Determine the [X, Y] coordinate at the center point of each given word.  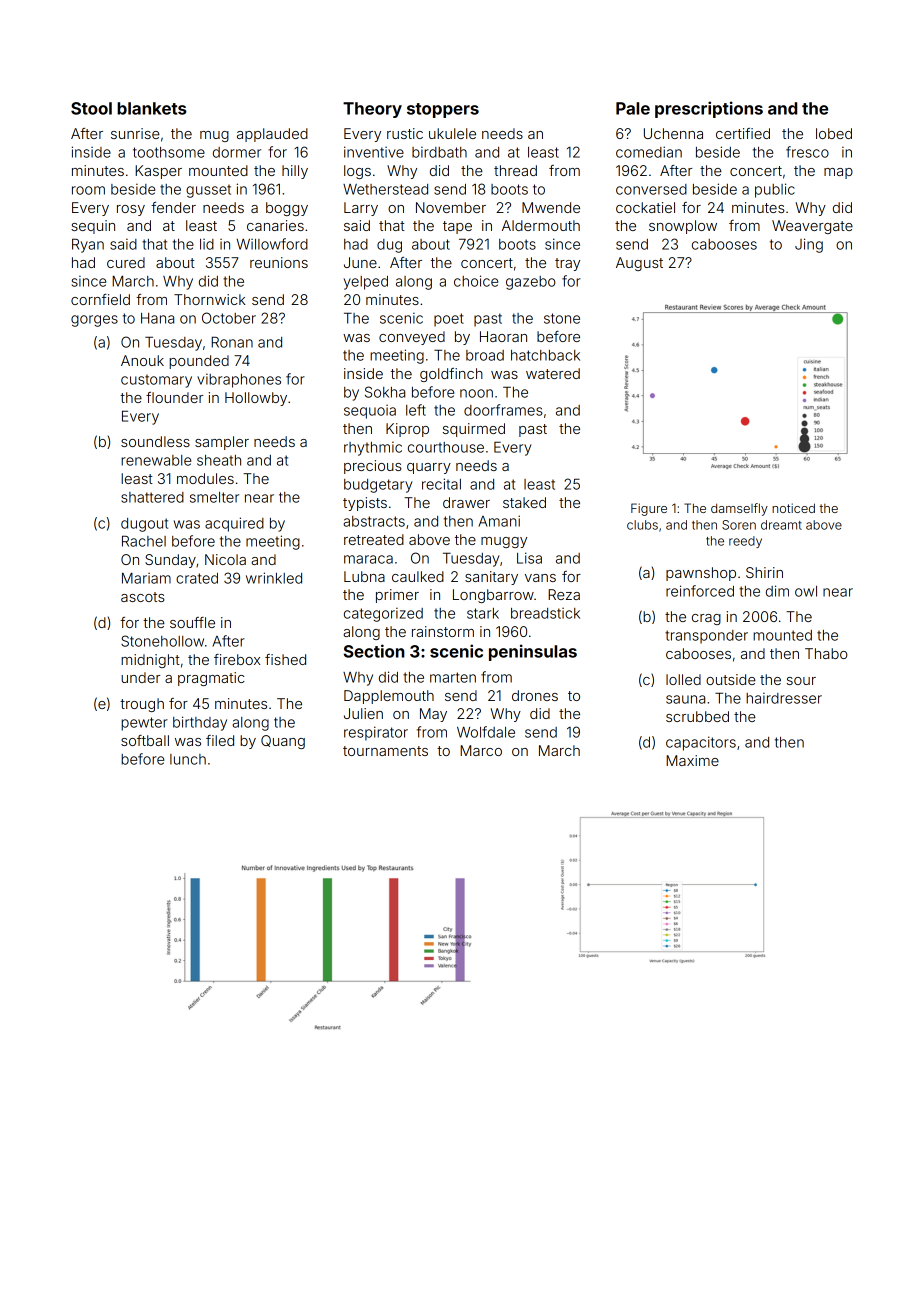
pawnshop [701, 574]
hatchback [545, 355]
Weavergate [812, 227]
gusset [208, 191]
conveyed [412, 338]
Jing [809, 245]
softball [145, 740]
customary [156, 381]
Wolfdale [486, 732]
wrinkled [274, 578]
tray [567, 264]
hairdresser [784, 698]
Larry [361, 209]
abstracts [374, 521]
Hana [157, 318]
